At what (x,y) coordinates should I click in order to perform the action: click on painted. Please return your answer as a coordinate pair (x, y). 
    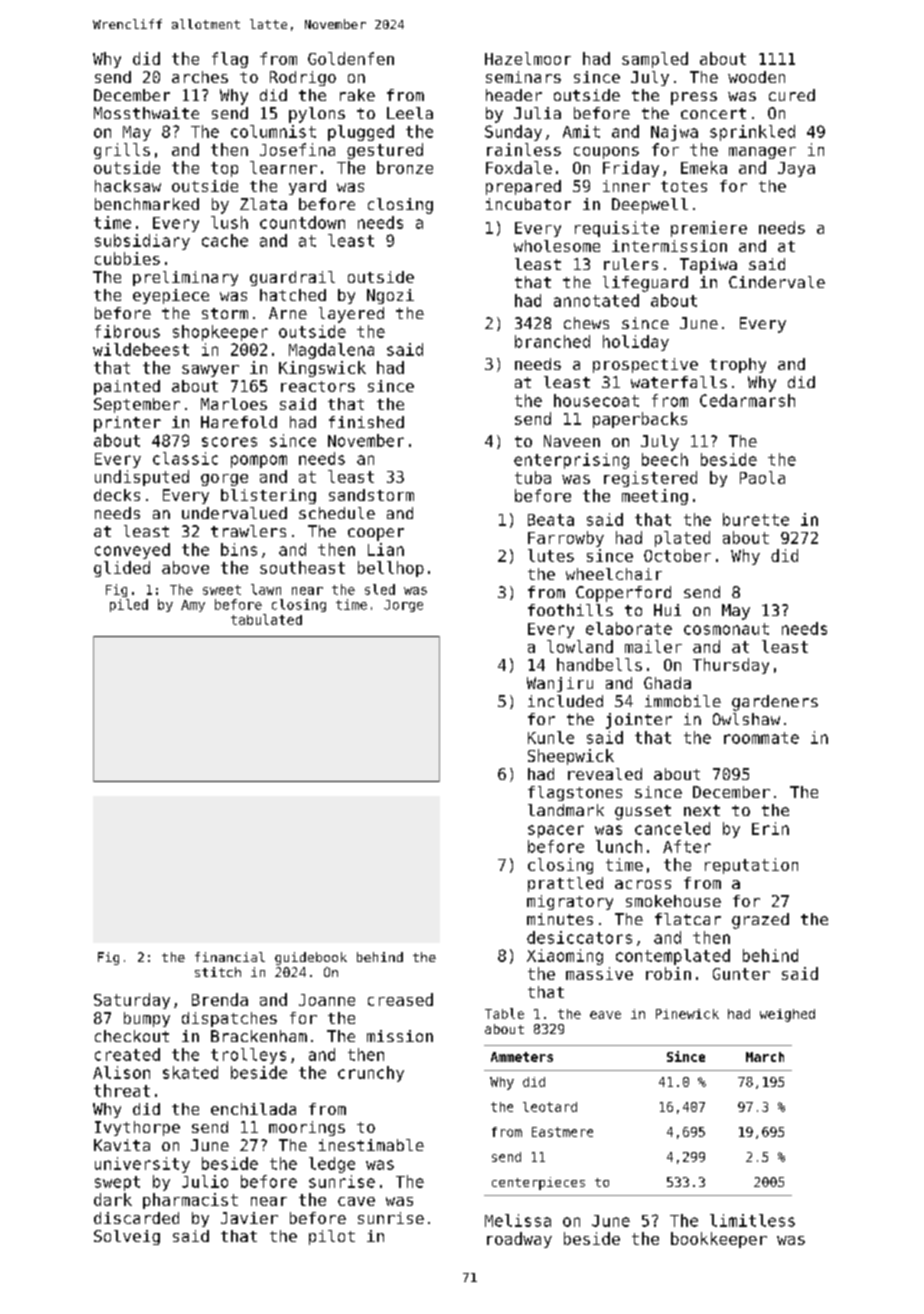
    Looking at the image, I should click on (127, 387).
